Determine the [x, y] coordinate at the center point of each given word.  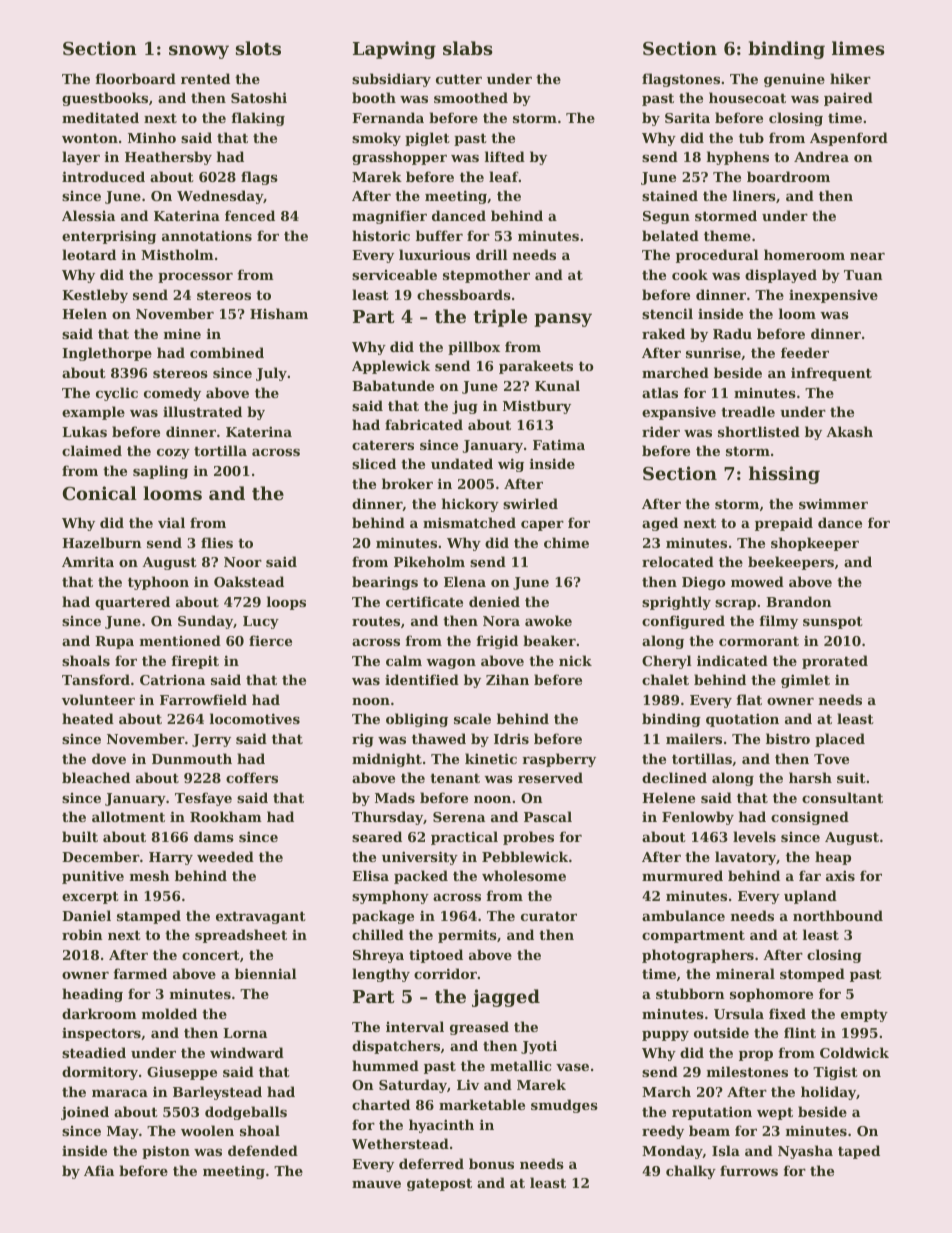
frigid [497, 642]
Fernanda [388, 117]
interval [415, 1026]
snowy [199, 52]
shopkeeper [815, 544]
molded [169, 1013]
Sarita [687, 117]
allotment [128, 816]
